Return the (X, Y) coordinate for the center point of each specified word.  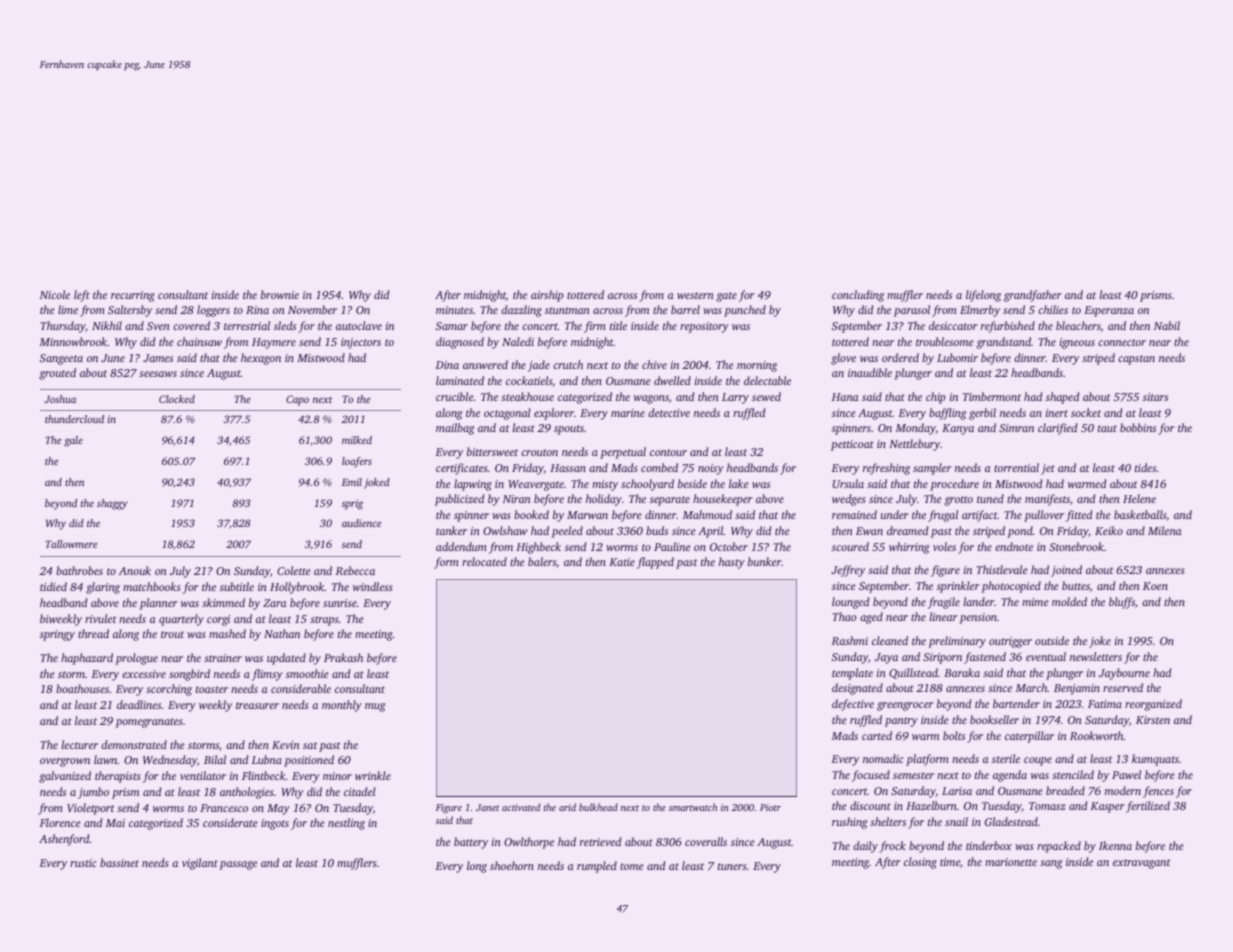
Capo (297, 400)
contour (668, 452)
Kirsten (1153, 720)
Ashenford (64, 840)
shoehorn (512, 865)
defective (853, 705)
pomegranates (149, 723)
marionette (1011, 862)
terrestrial (247, 325)
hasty (732, 563)
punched (745, 311)
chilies (1053, 309)
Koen (1155, 586)
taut (1107, 428)
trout (172, 634)
